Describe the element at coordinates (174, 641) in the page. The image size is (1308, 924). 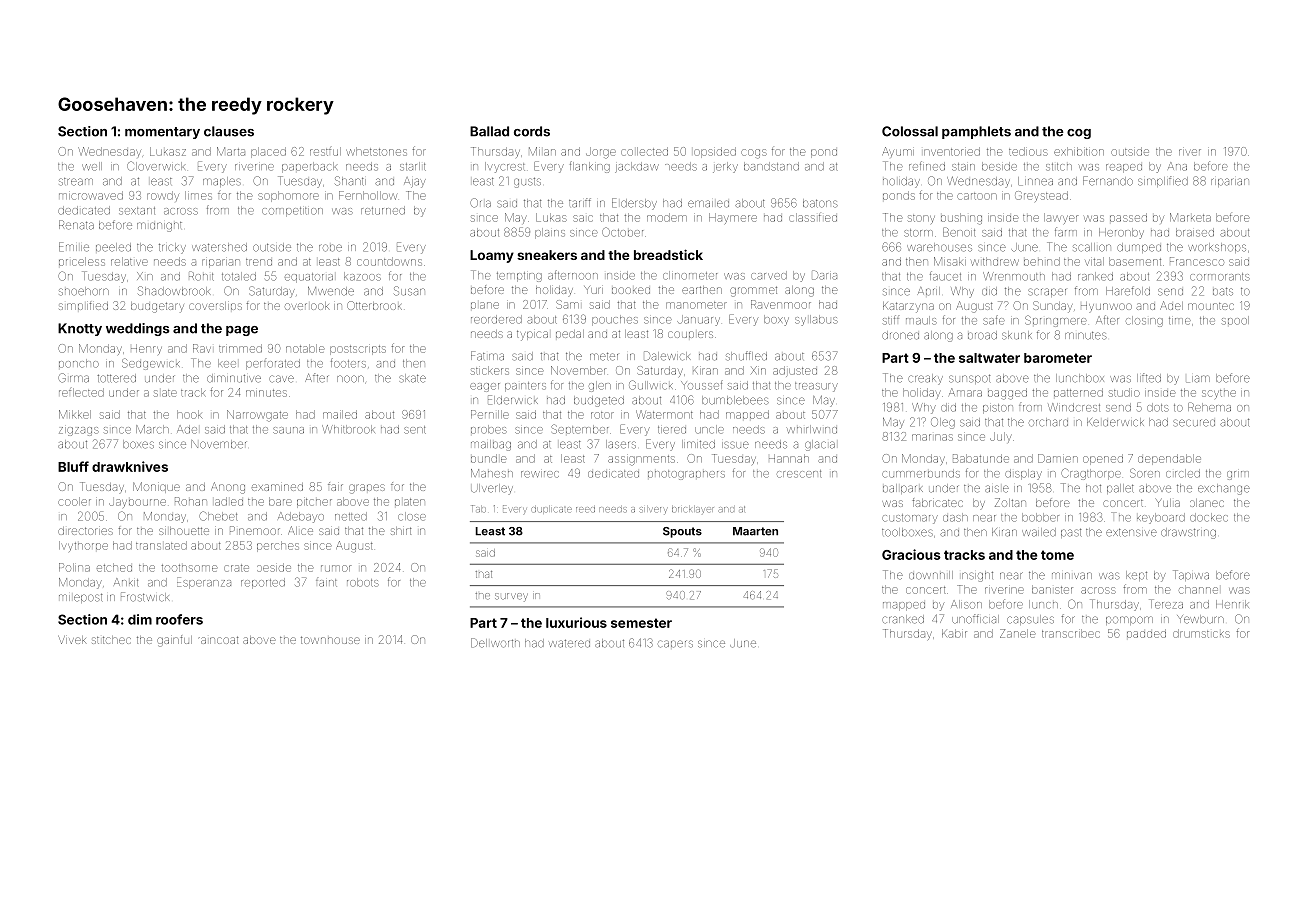
I see `gainful` at that location.
